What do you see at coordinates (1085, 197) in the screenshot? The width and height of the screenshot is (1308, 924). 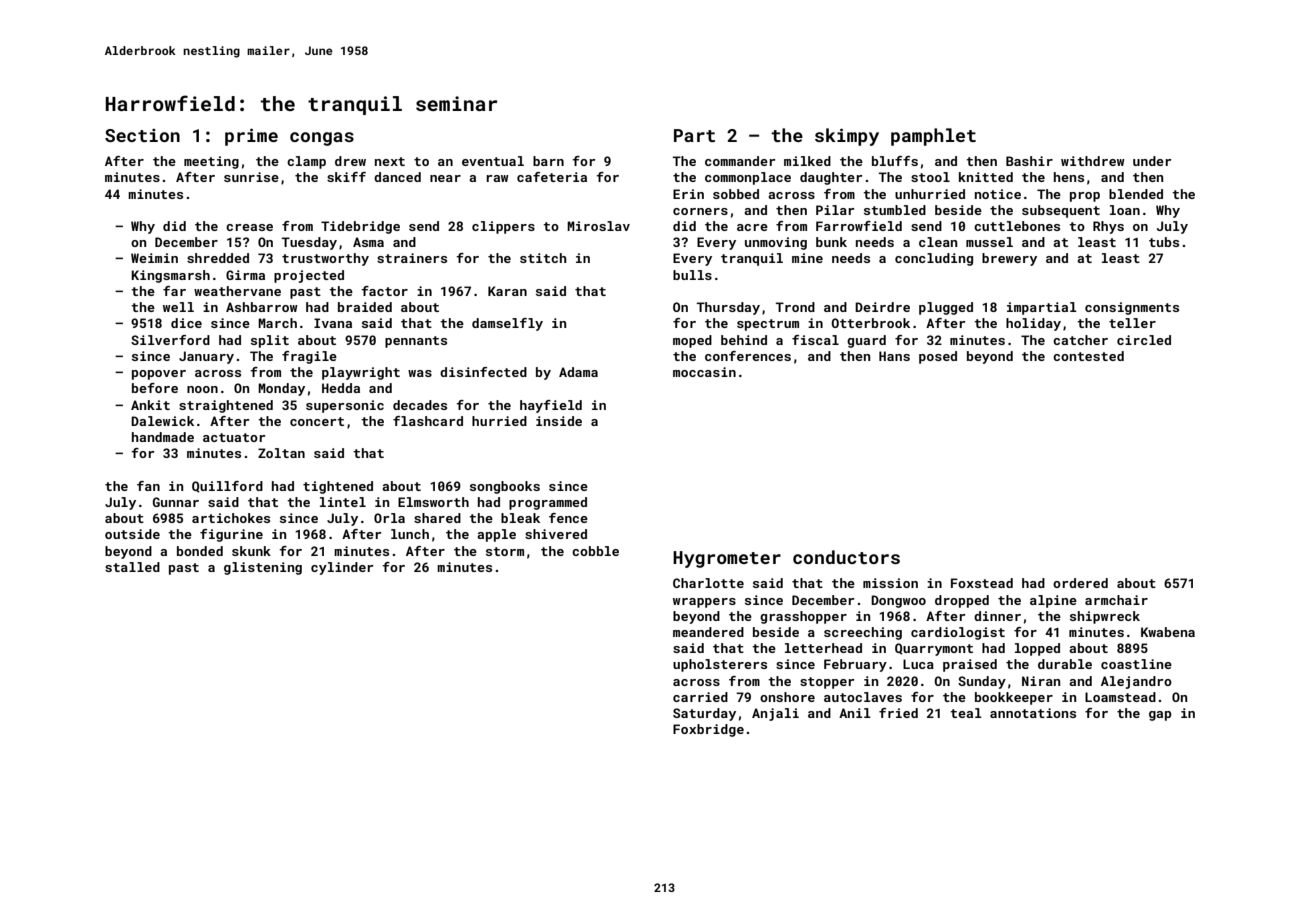 I see `prop` at bounding box center [1085, 197].
